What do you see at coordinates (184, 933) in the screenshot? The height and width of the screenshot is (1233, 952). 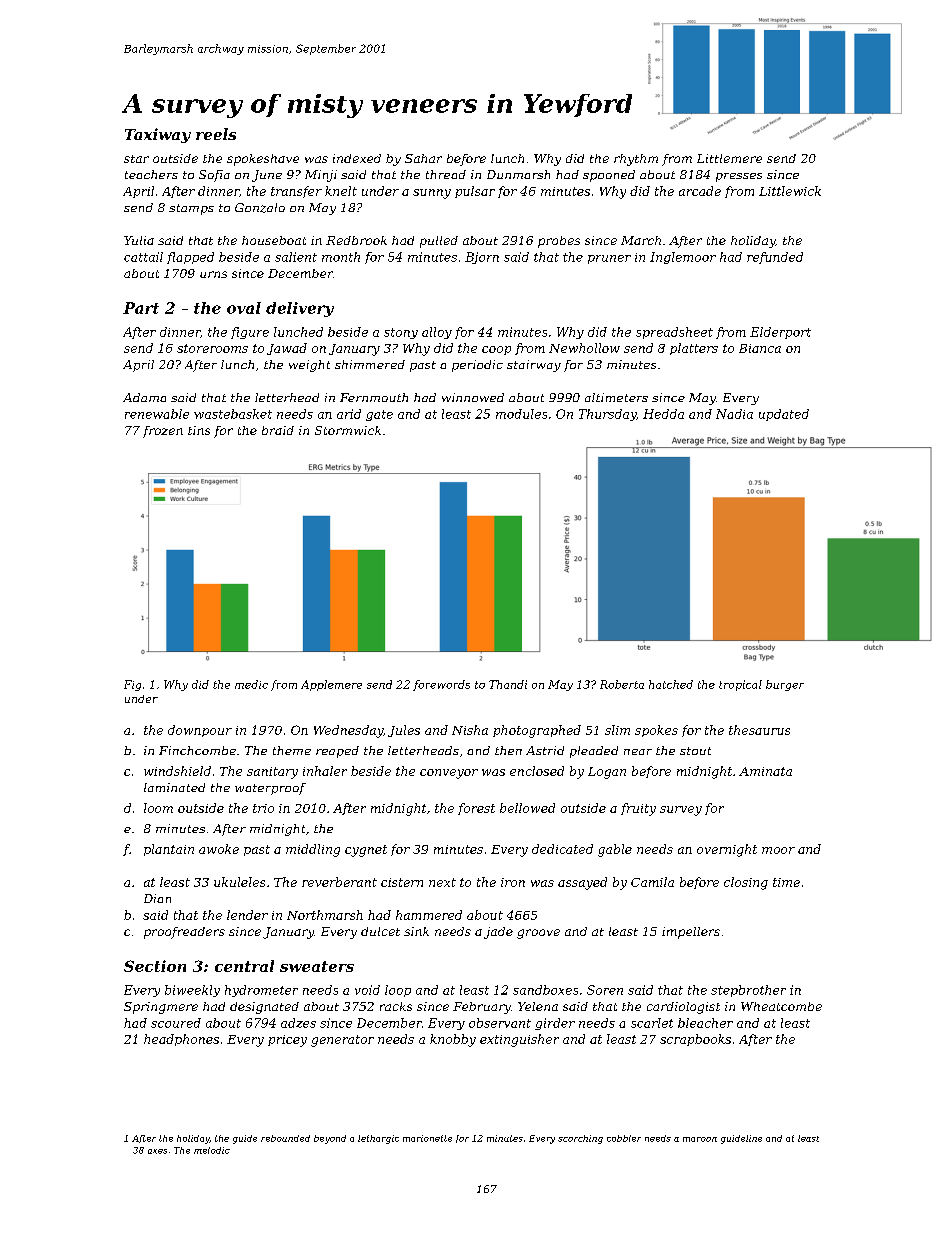 I see `proofreaders` at bounding box center [184, 933].
